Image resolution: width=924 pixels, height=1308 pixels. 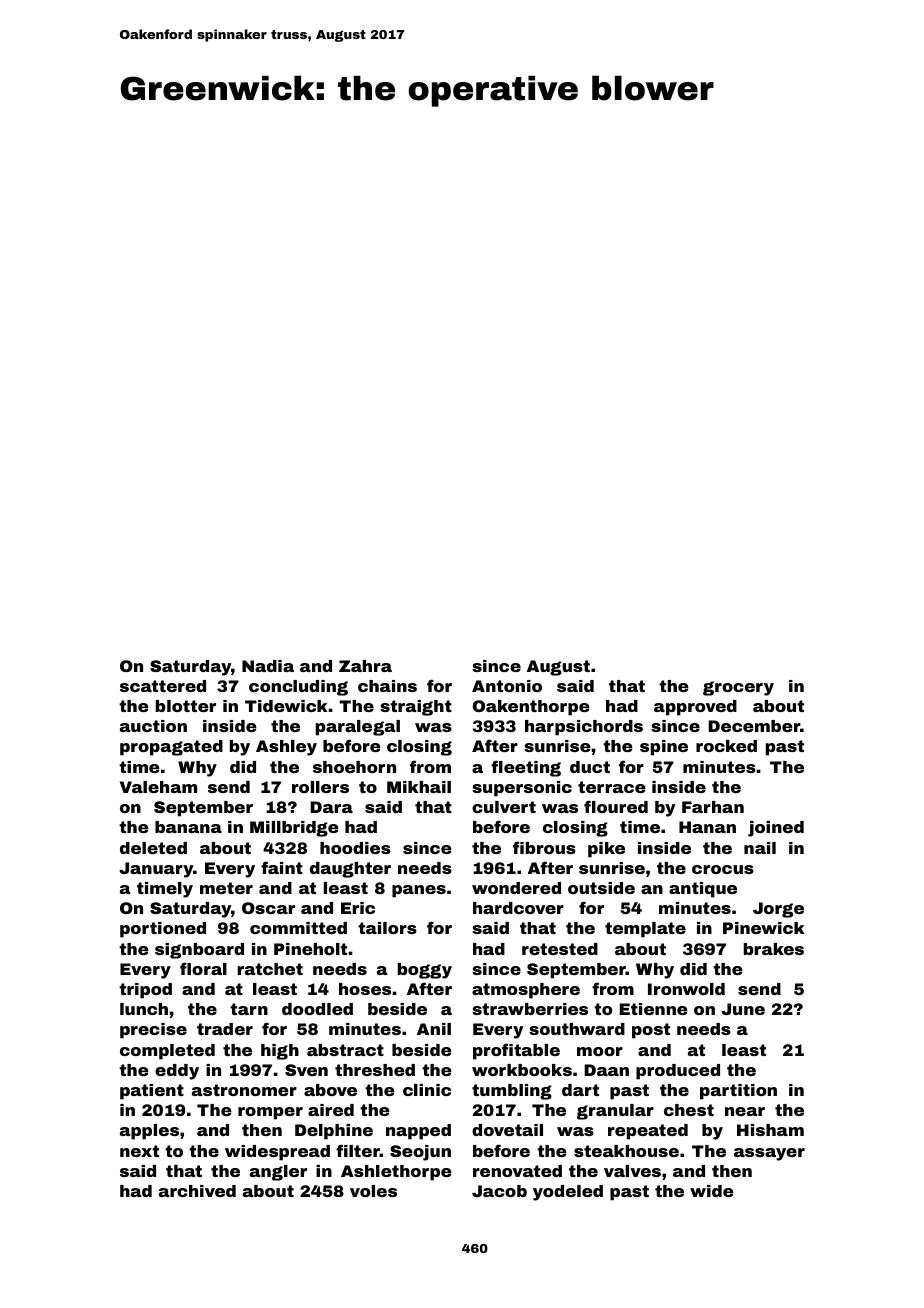 What do you see at coordinates (163, 930) in the image?
I see `portioned` at bounding box center [163, 930].
